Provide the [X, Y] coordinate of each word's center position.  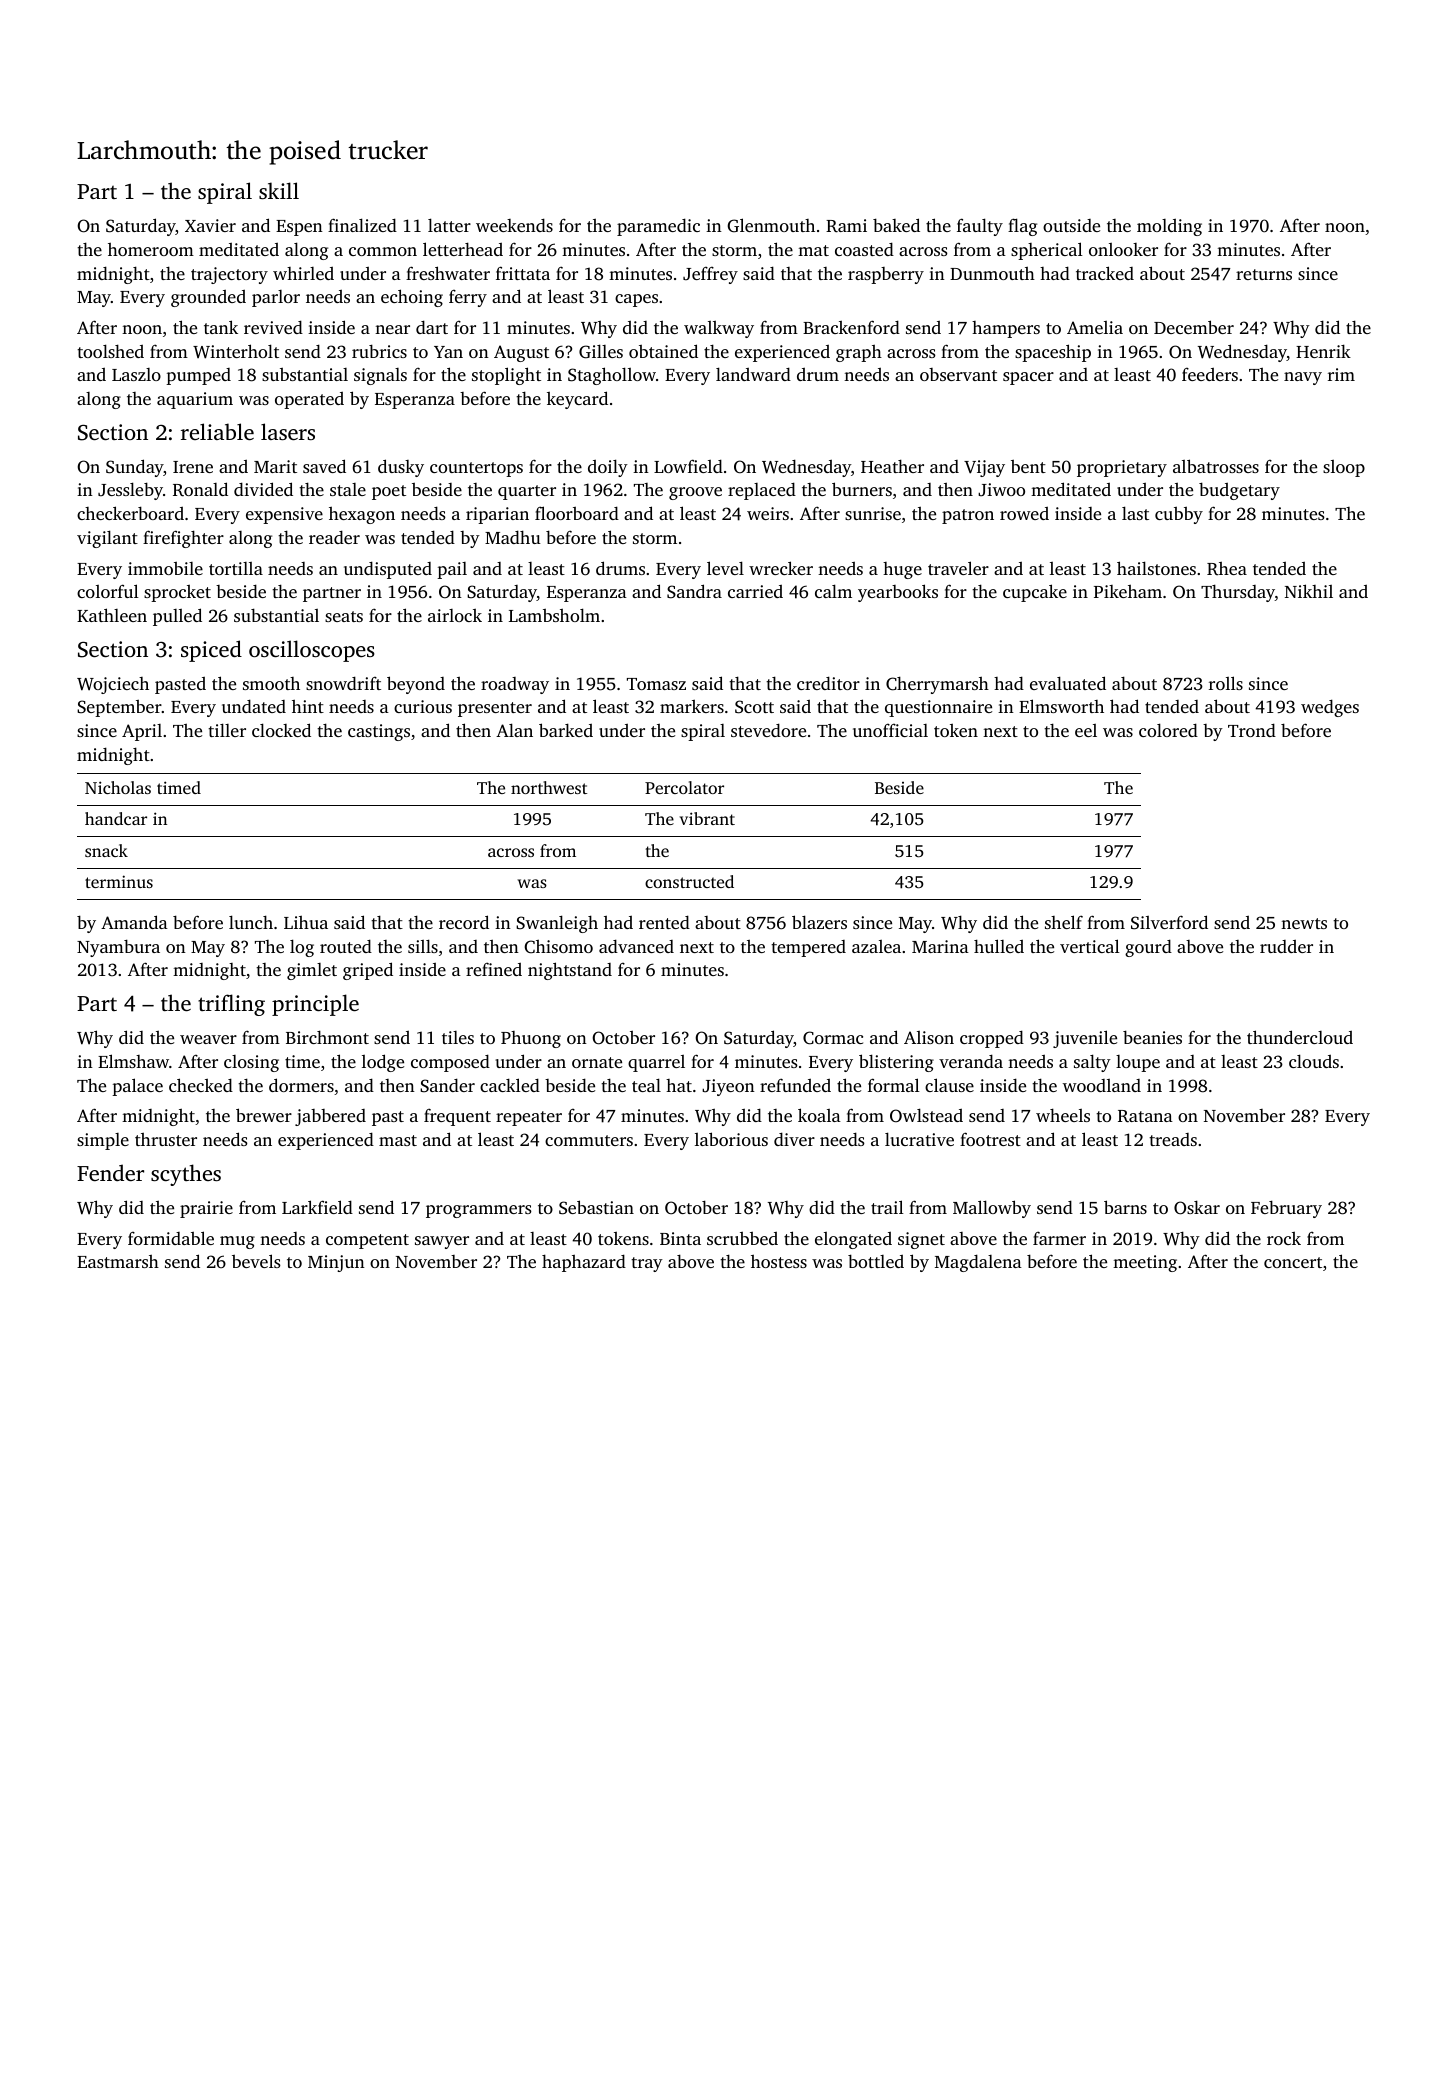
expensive [284, 515]
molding [1169, 227]
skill [279, 190]
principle [315, 1005]
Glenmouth [771, 225]
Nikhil [1309, 591]
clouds [1314, 1061]
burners [862, 489]
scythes [186, 1175]
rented [664, 922]
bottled [876, 1261]
